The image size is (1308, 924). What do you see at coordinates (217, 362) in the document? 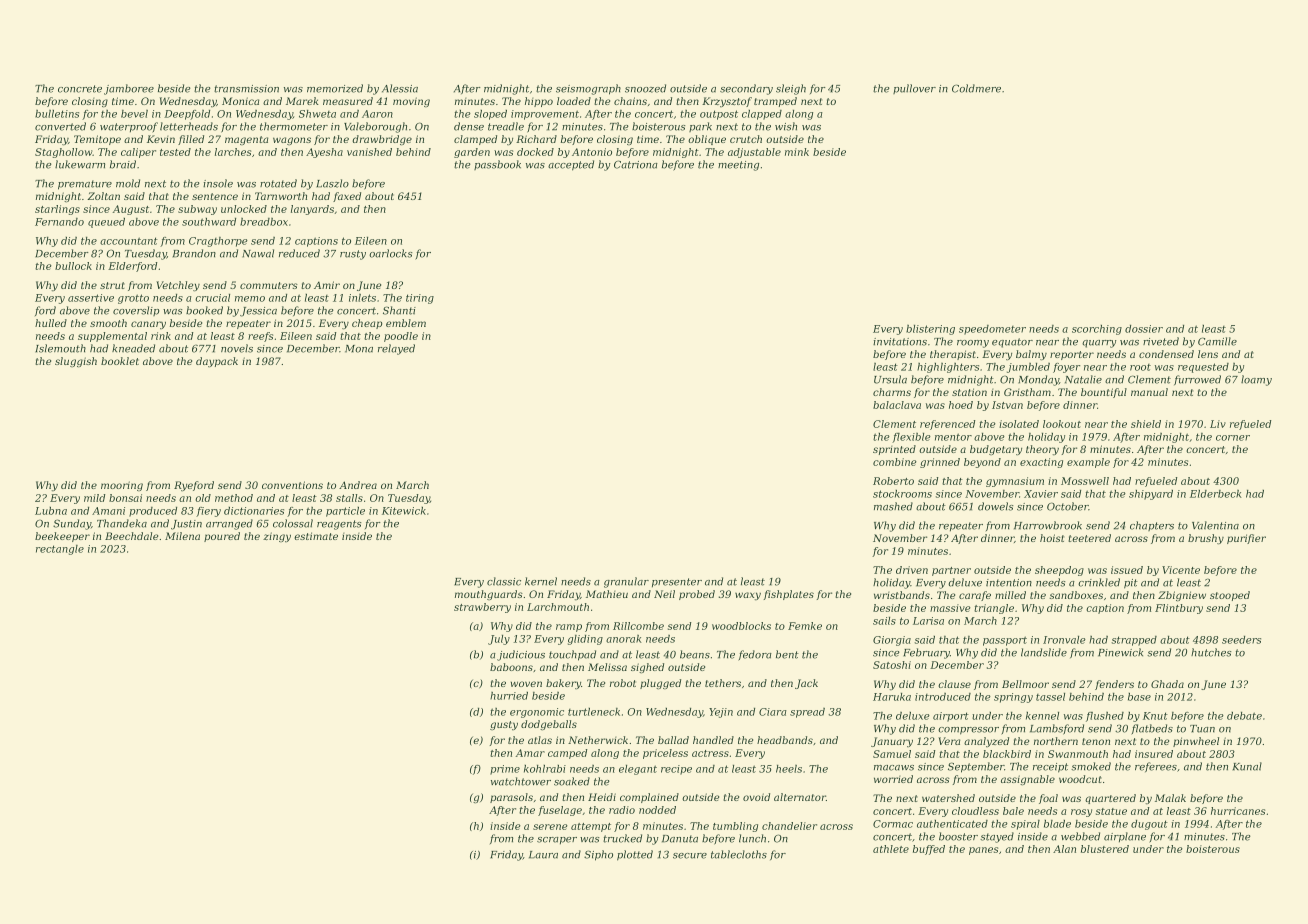
I see `daypack` at bounding box center [217, 362].
